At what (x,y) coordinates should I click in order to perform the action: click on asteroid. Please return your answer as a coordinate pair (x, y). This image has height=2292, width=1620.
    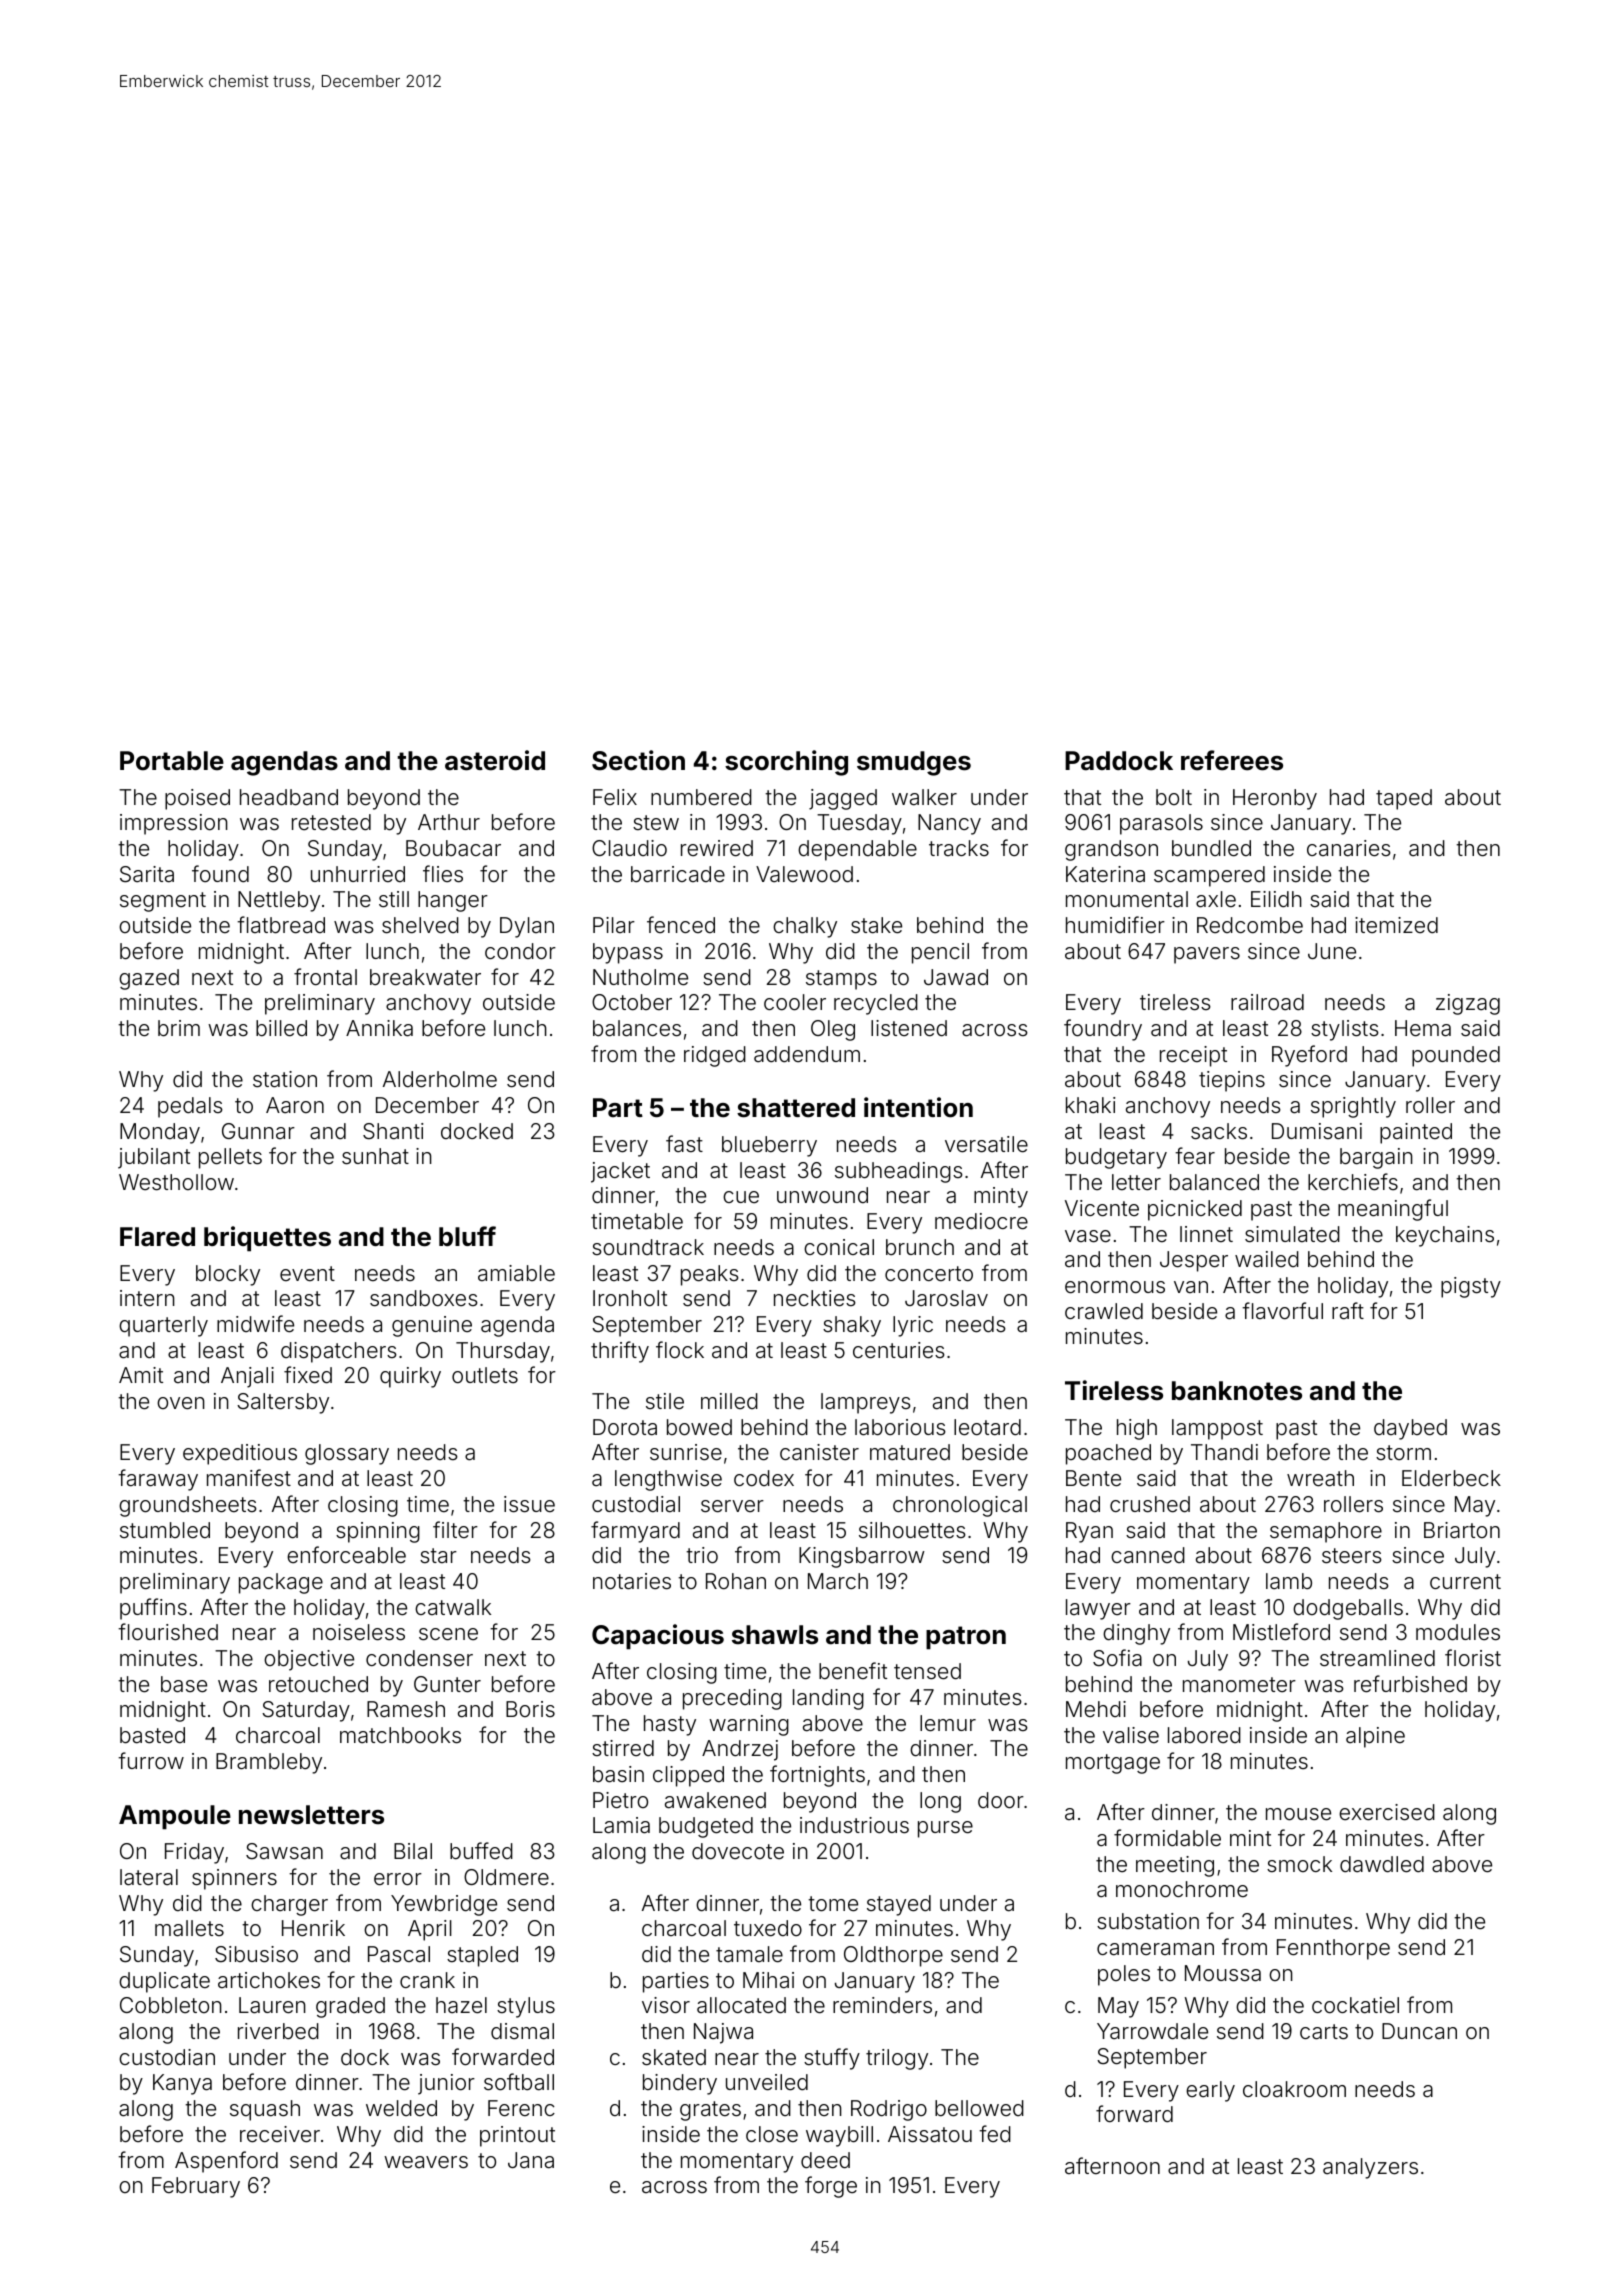
    Looking at the image, I should click on (495, 760).
